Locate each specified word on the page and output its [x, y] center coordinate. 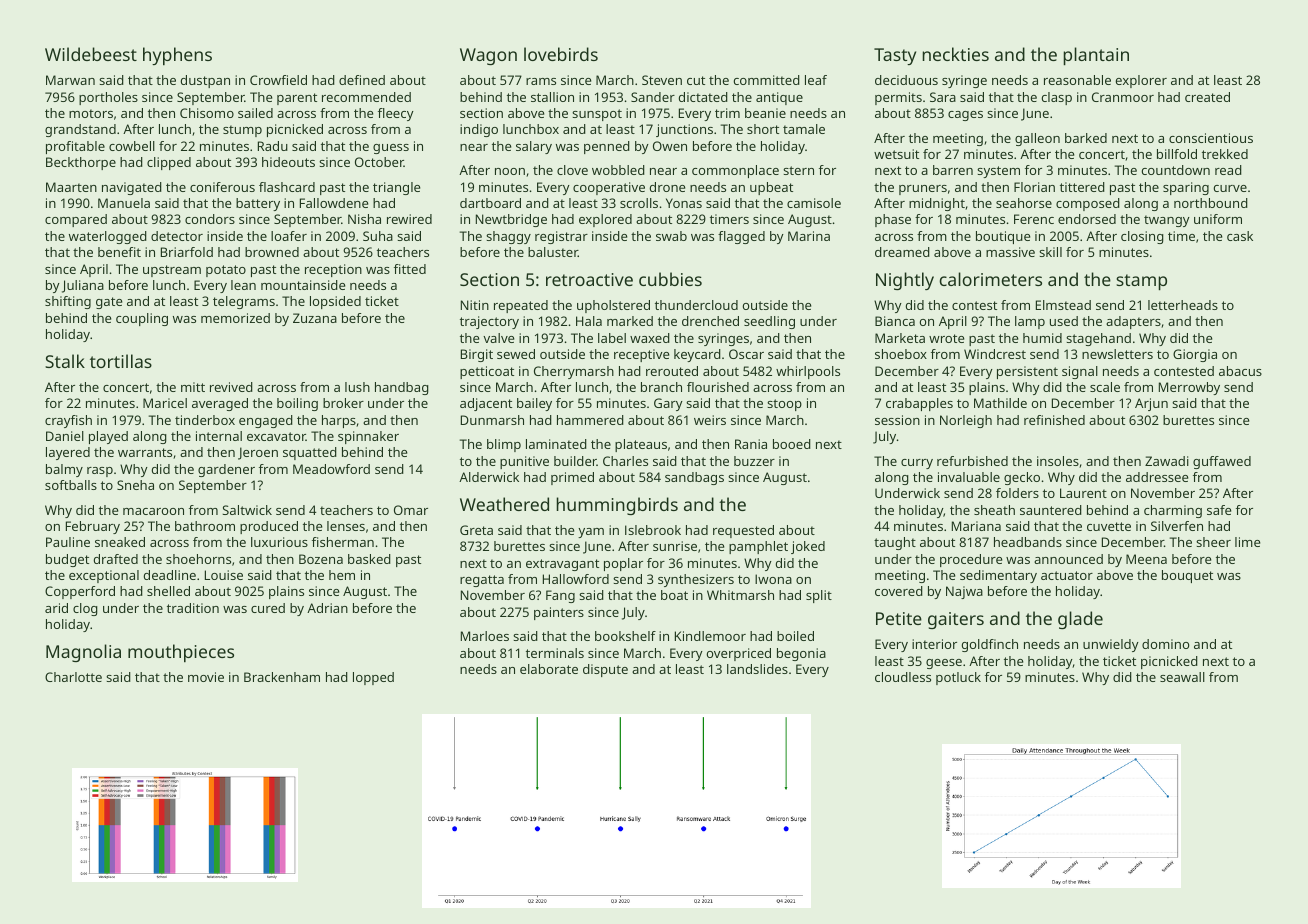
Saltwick [247, 510]
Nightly [905, 281]
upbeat [771, 188]
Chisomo [207, 113]
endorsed [1087, 219]
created [1207, 97]
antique [779, 98]
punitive [524, 462]
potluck [958, 678]
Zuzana [315, 318]
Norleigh [966, 421]
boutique [1003, 237]
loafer [289, 236]
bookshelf [625, 636]
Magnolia [83, 653]
